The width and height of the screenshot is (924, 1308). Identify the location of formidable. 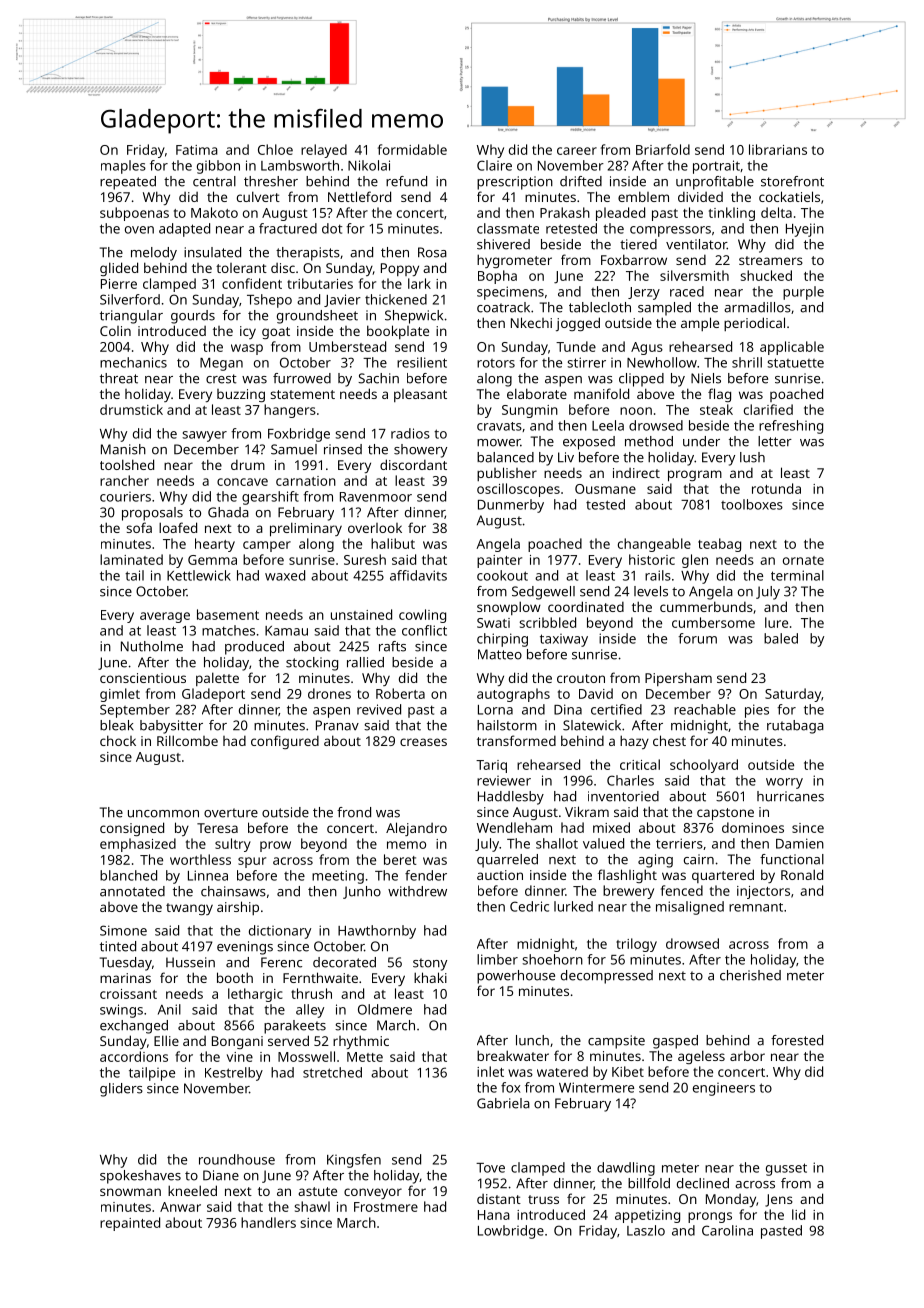
(412, 149).
